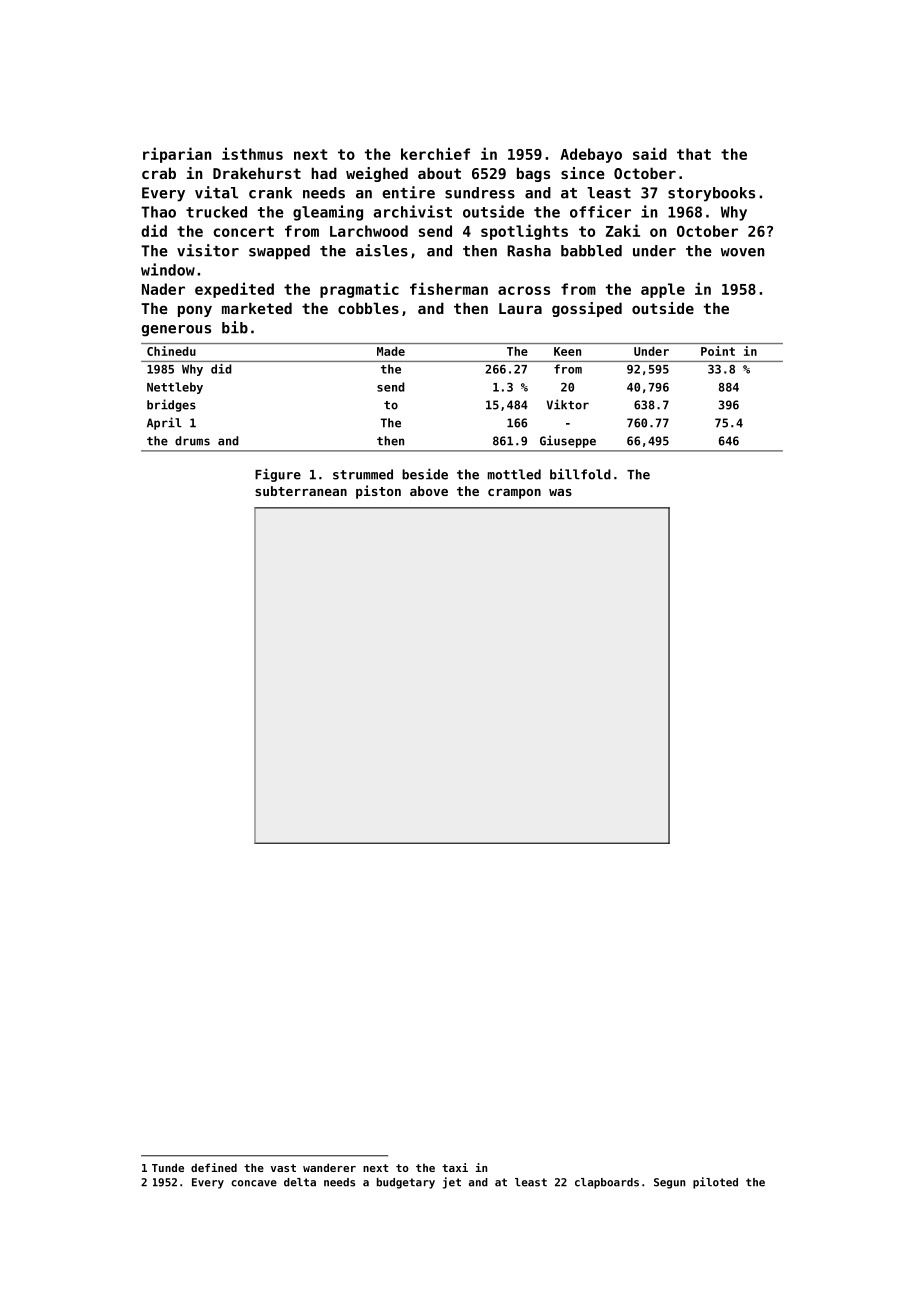  What do you see at coordinates (429, 491) in the screenshot?
I see `above` at bounding box center [429, 491].
